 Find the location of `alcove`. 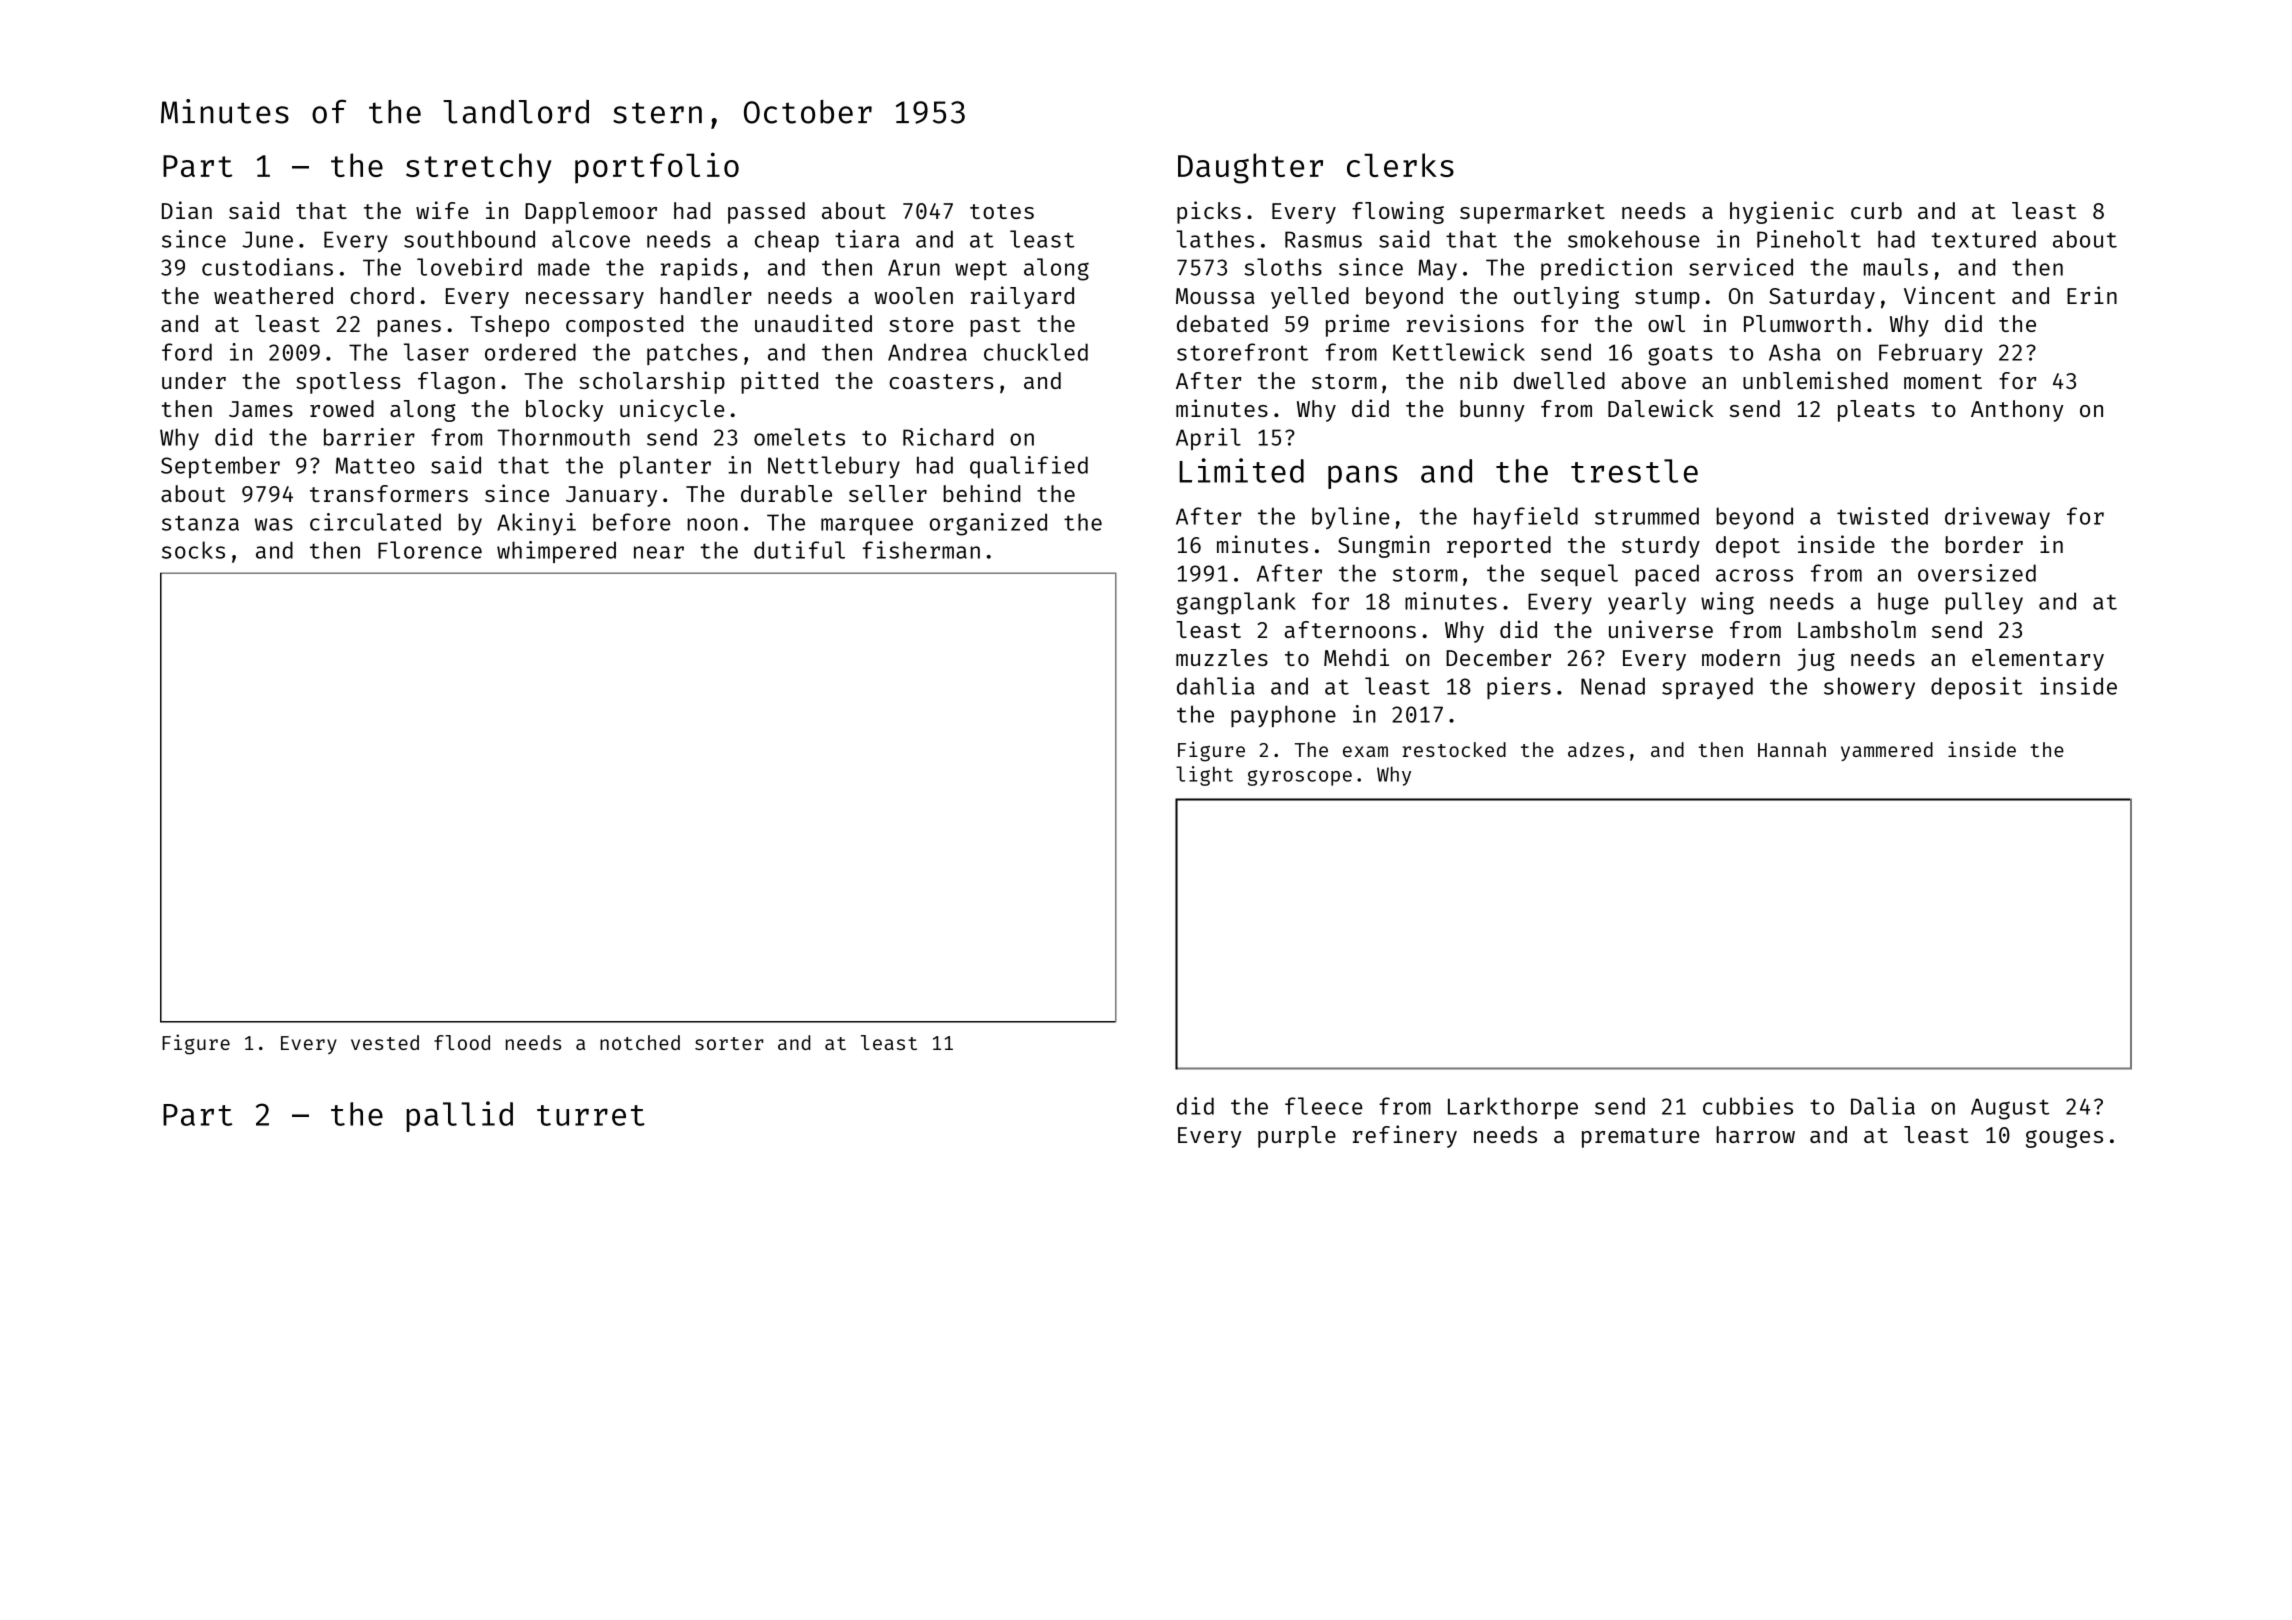

alcove is located at coordinates (591, 239).
